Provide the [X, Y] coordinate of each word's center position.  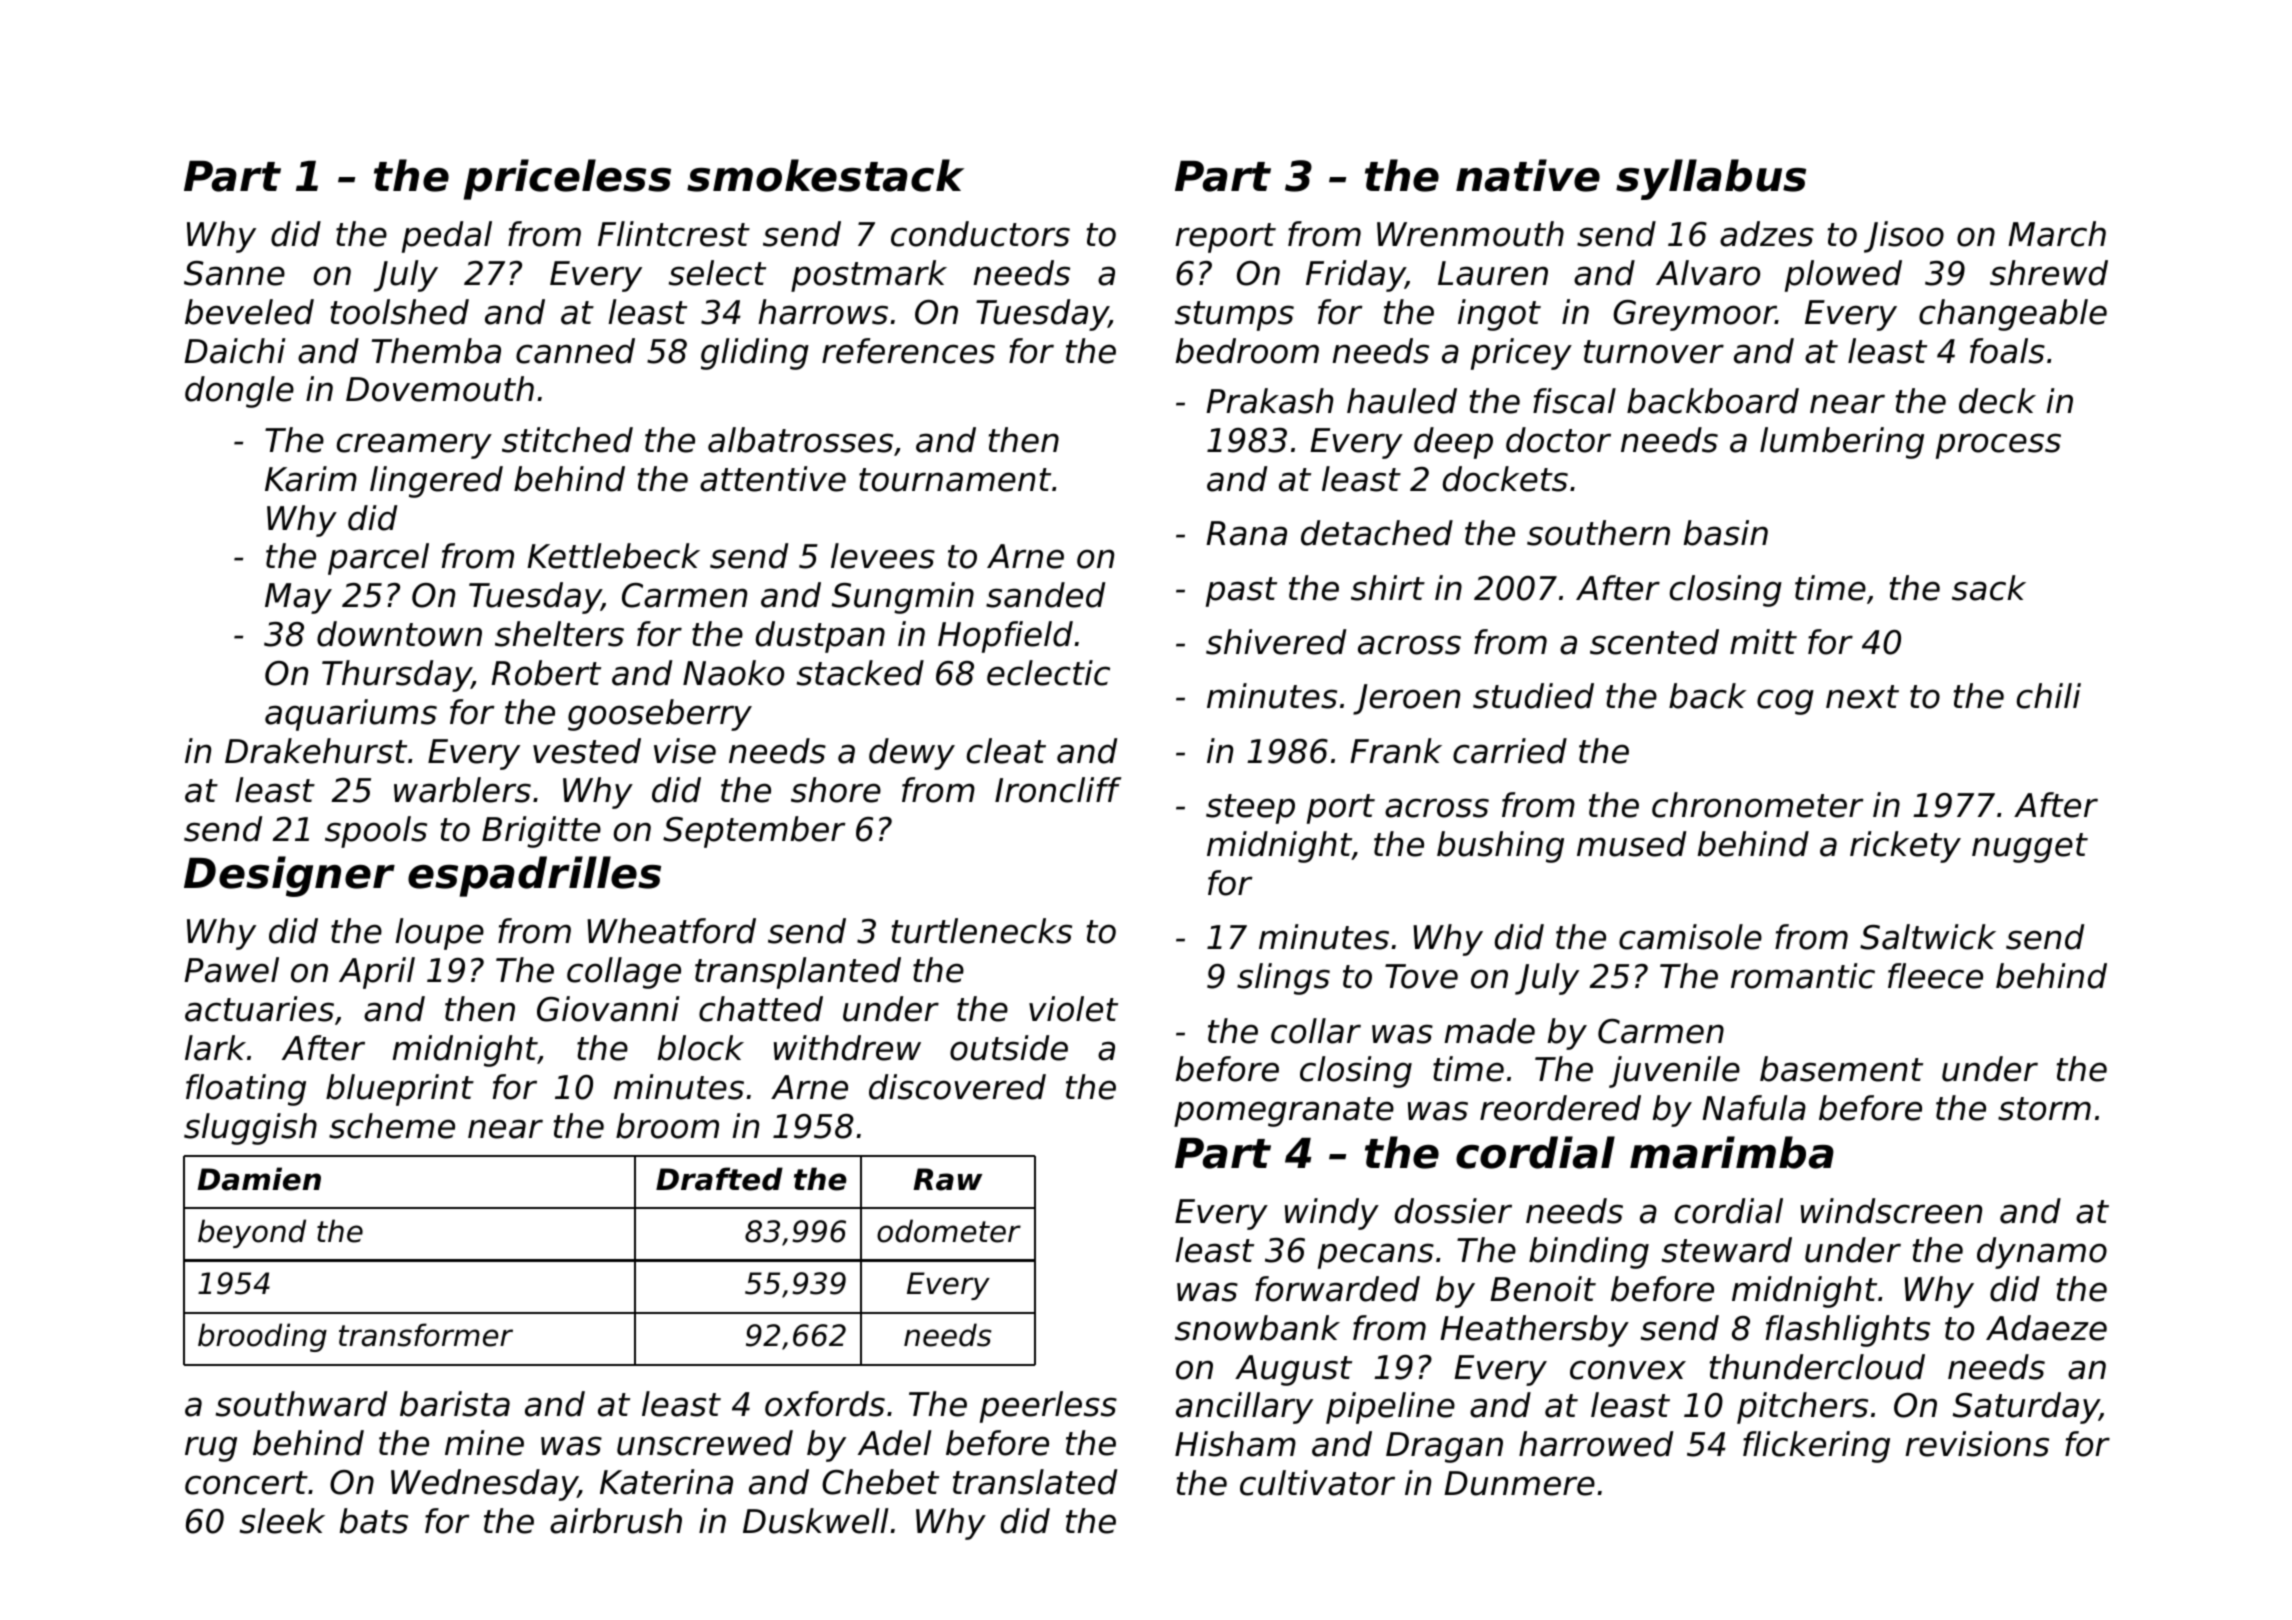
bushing [1500, 847]
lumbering [1842, 443]
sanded [1045, 595]
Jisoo [1904, 237]
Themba [436, 351]
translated [1035, 1482]
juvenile [1674, 1072]
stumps [1234, 316]
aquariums [351, 715]
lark [215, 1048]
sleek [282, 1521]
